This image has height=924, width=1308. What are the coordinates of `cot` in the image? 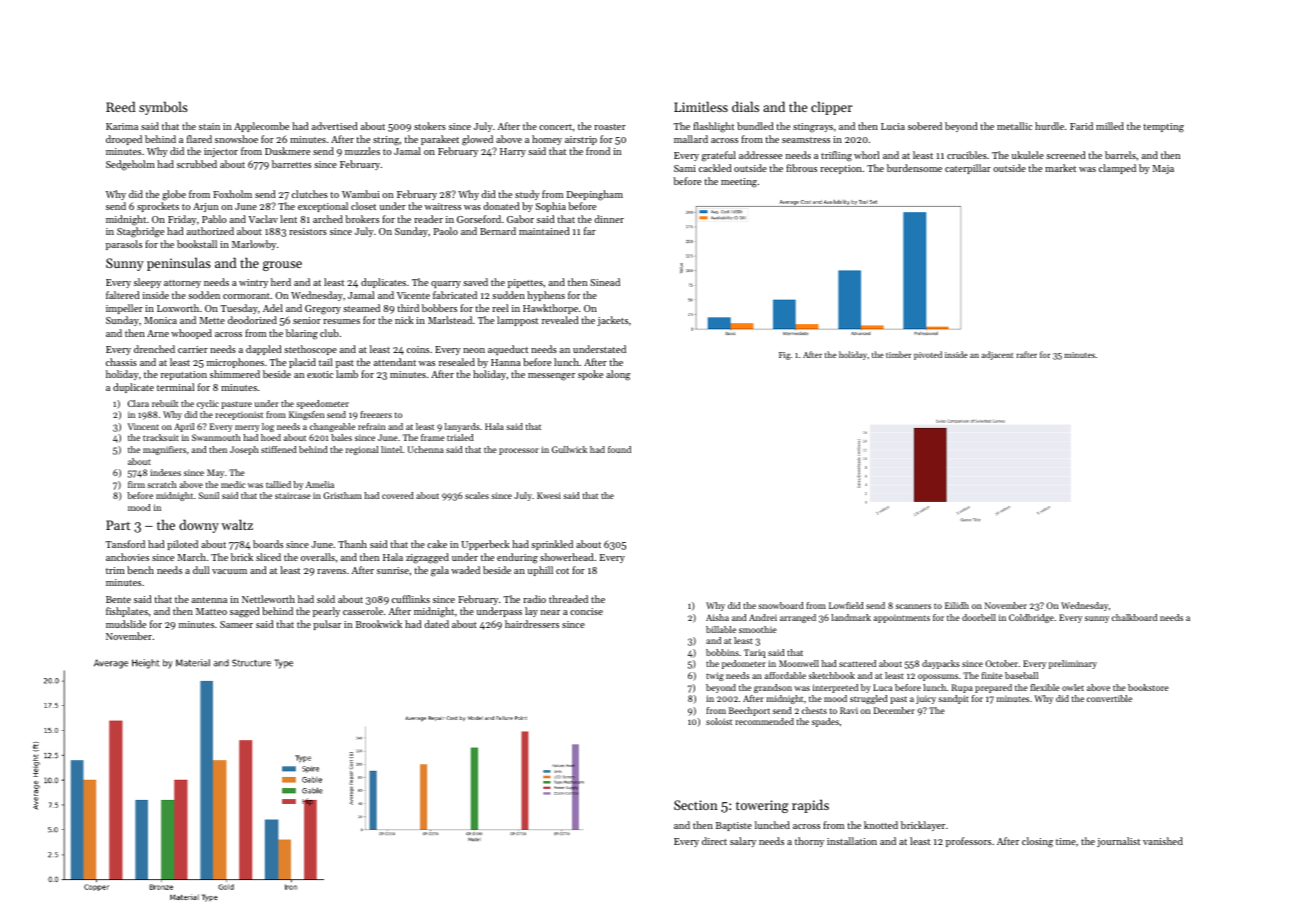 It's located at (562, 571).
